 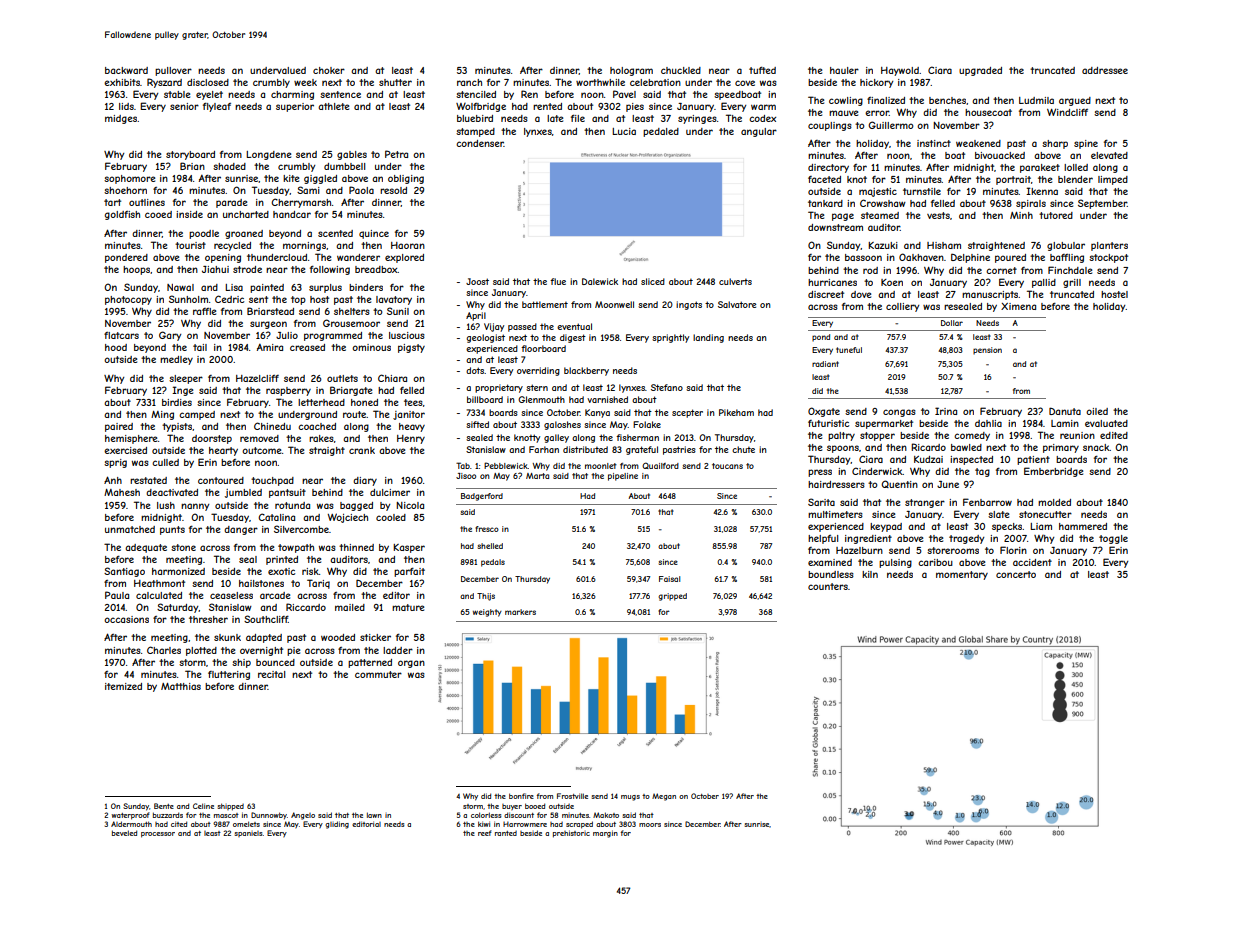 What do you see at coordinates (124, 833) in the document?
I see `beveled` at bounding box center [124, 833].
